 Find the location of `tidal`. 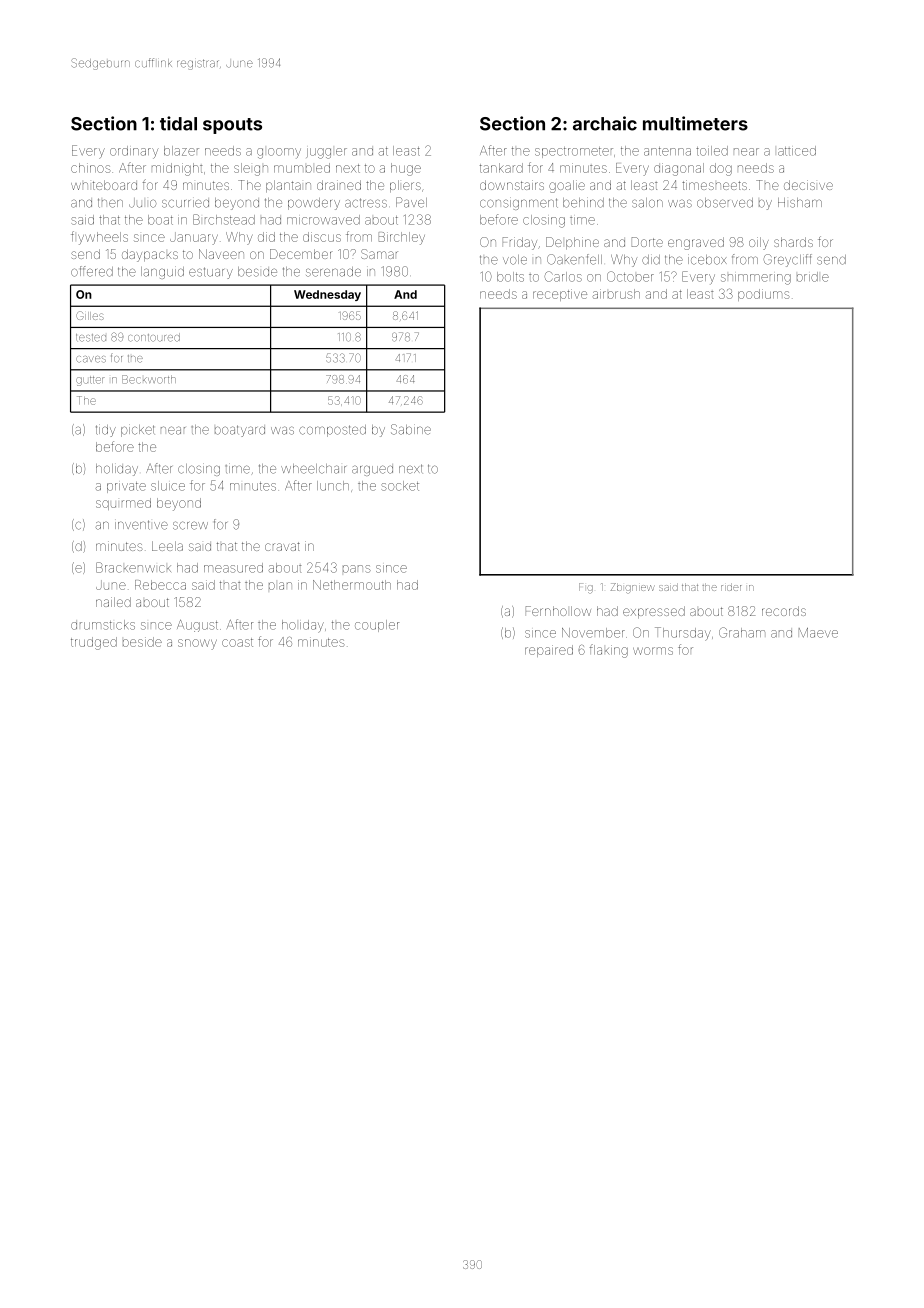

tidal is located at coordinates (178, 123).
